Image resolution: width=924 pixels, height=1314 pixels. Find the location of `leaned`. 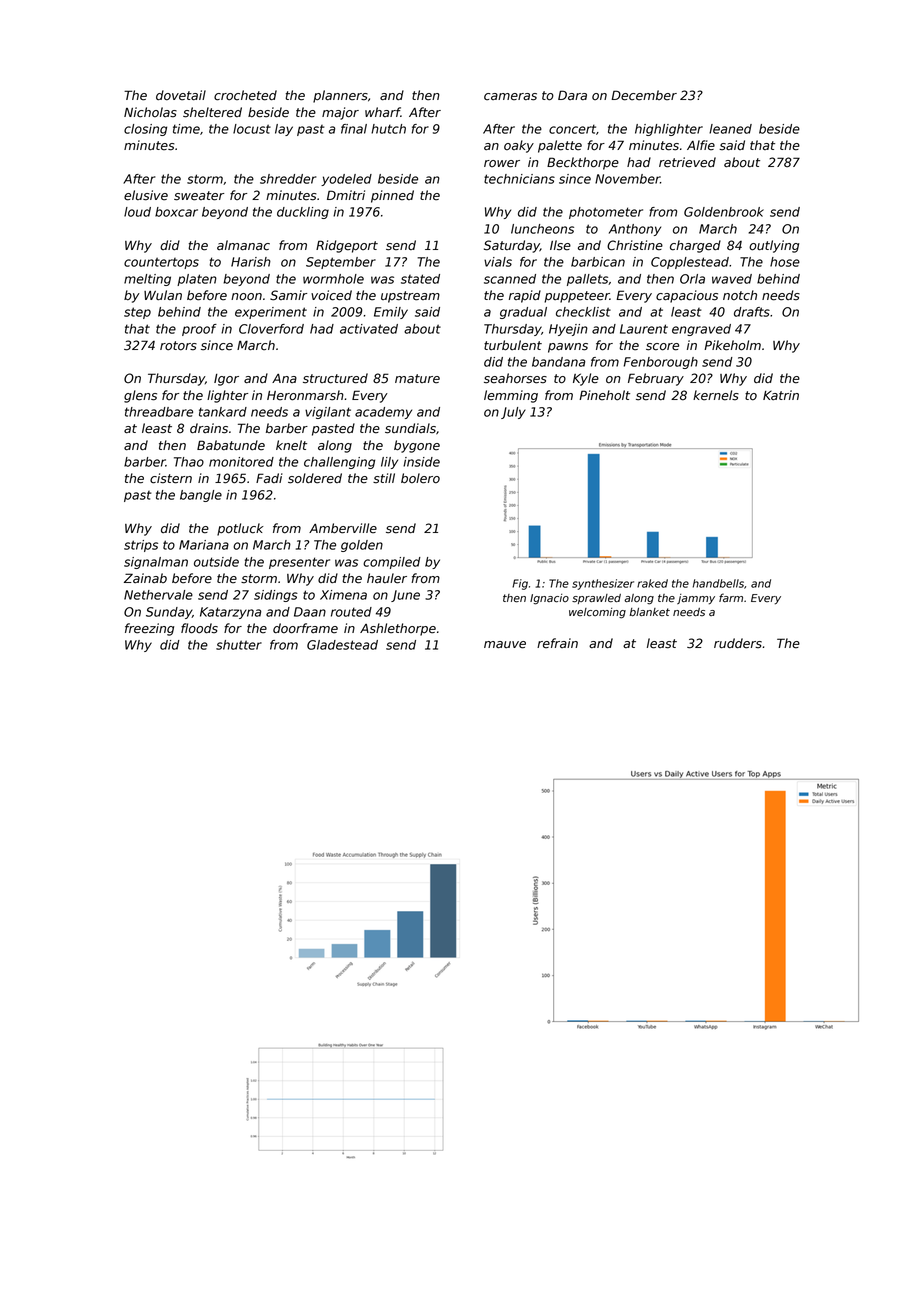

leaned is located at coordinates (730, 129).
